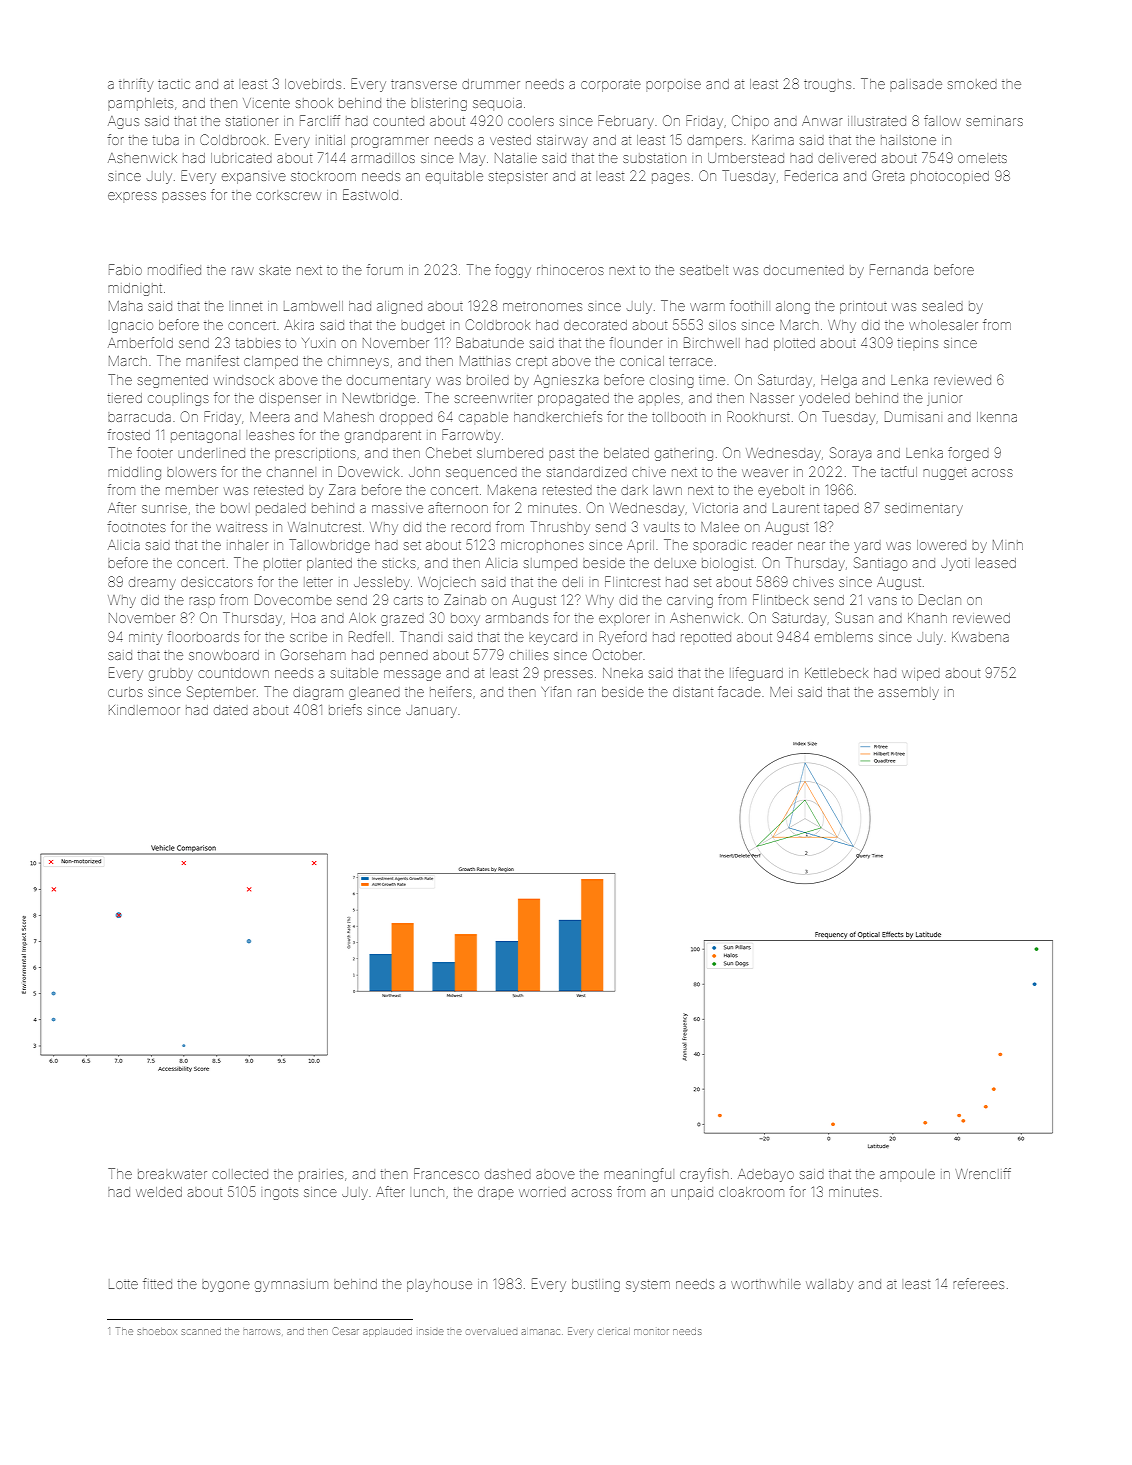  What do you see at coordinates (491, 84) in the page?
I see `drummer` at bounding box center [491, 84].
